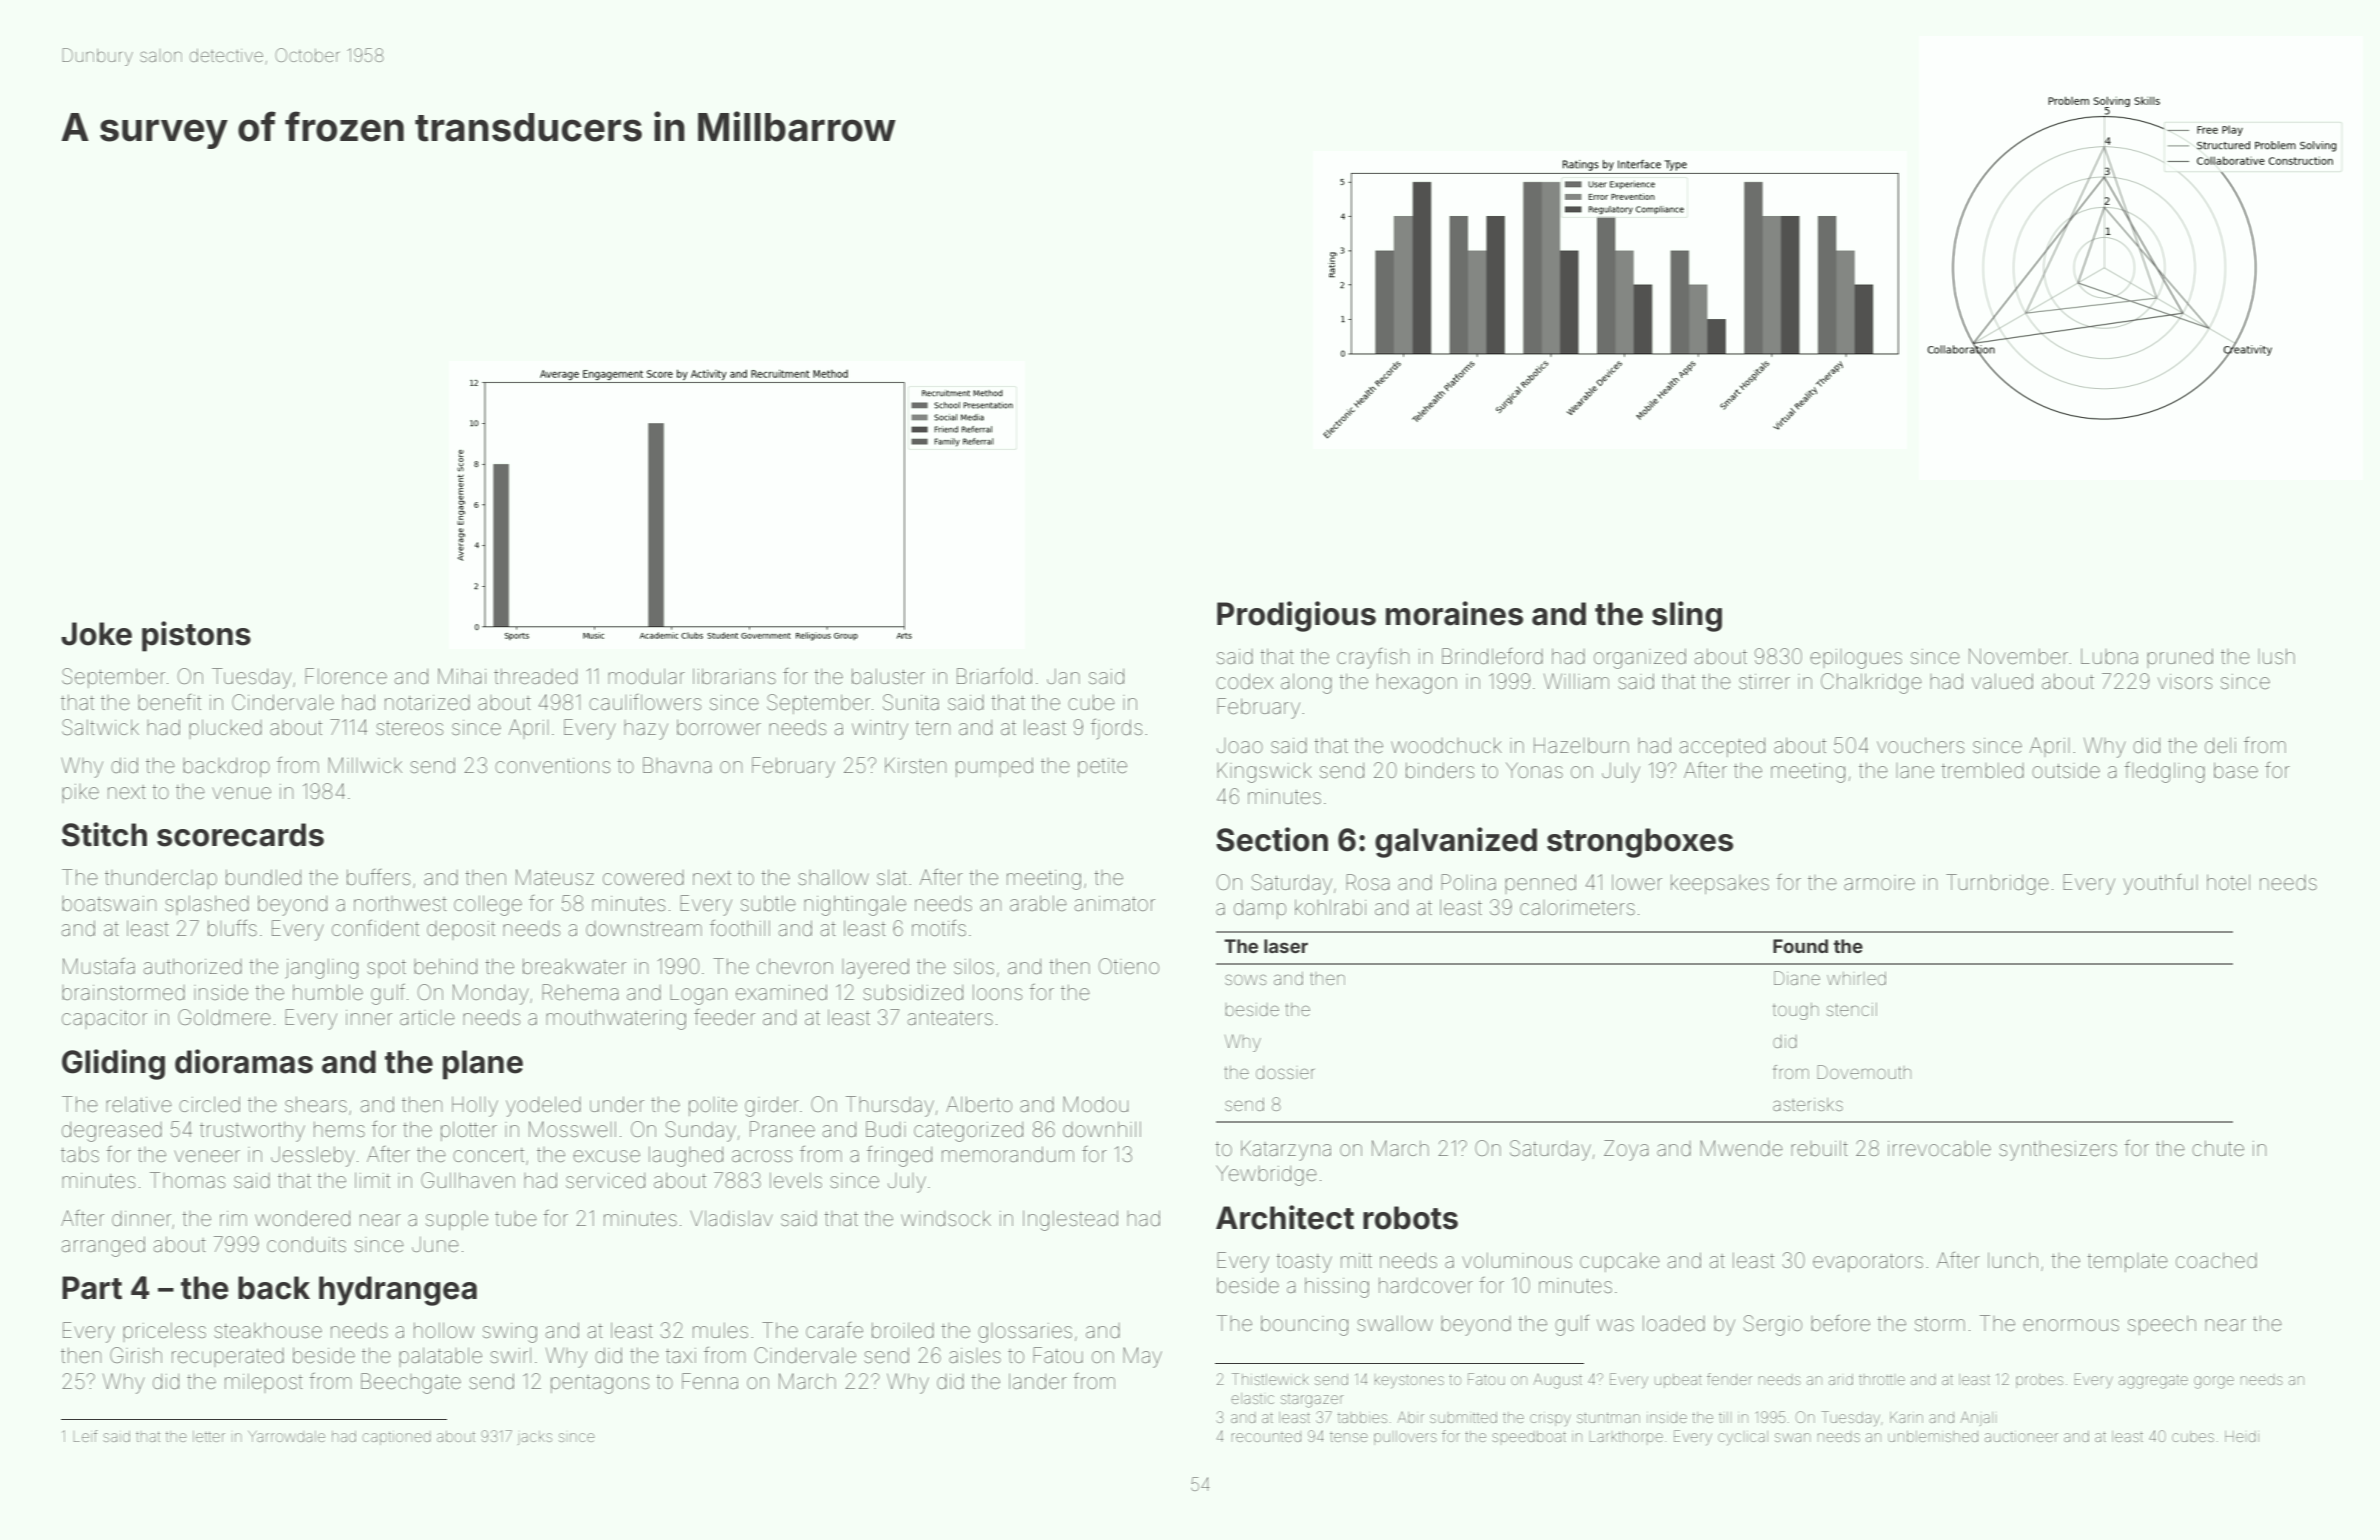 The image size is (2380, 1540). I want to click on jangling, so click(321, 968).
